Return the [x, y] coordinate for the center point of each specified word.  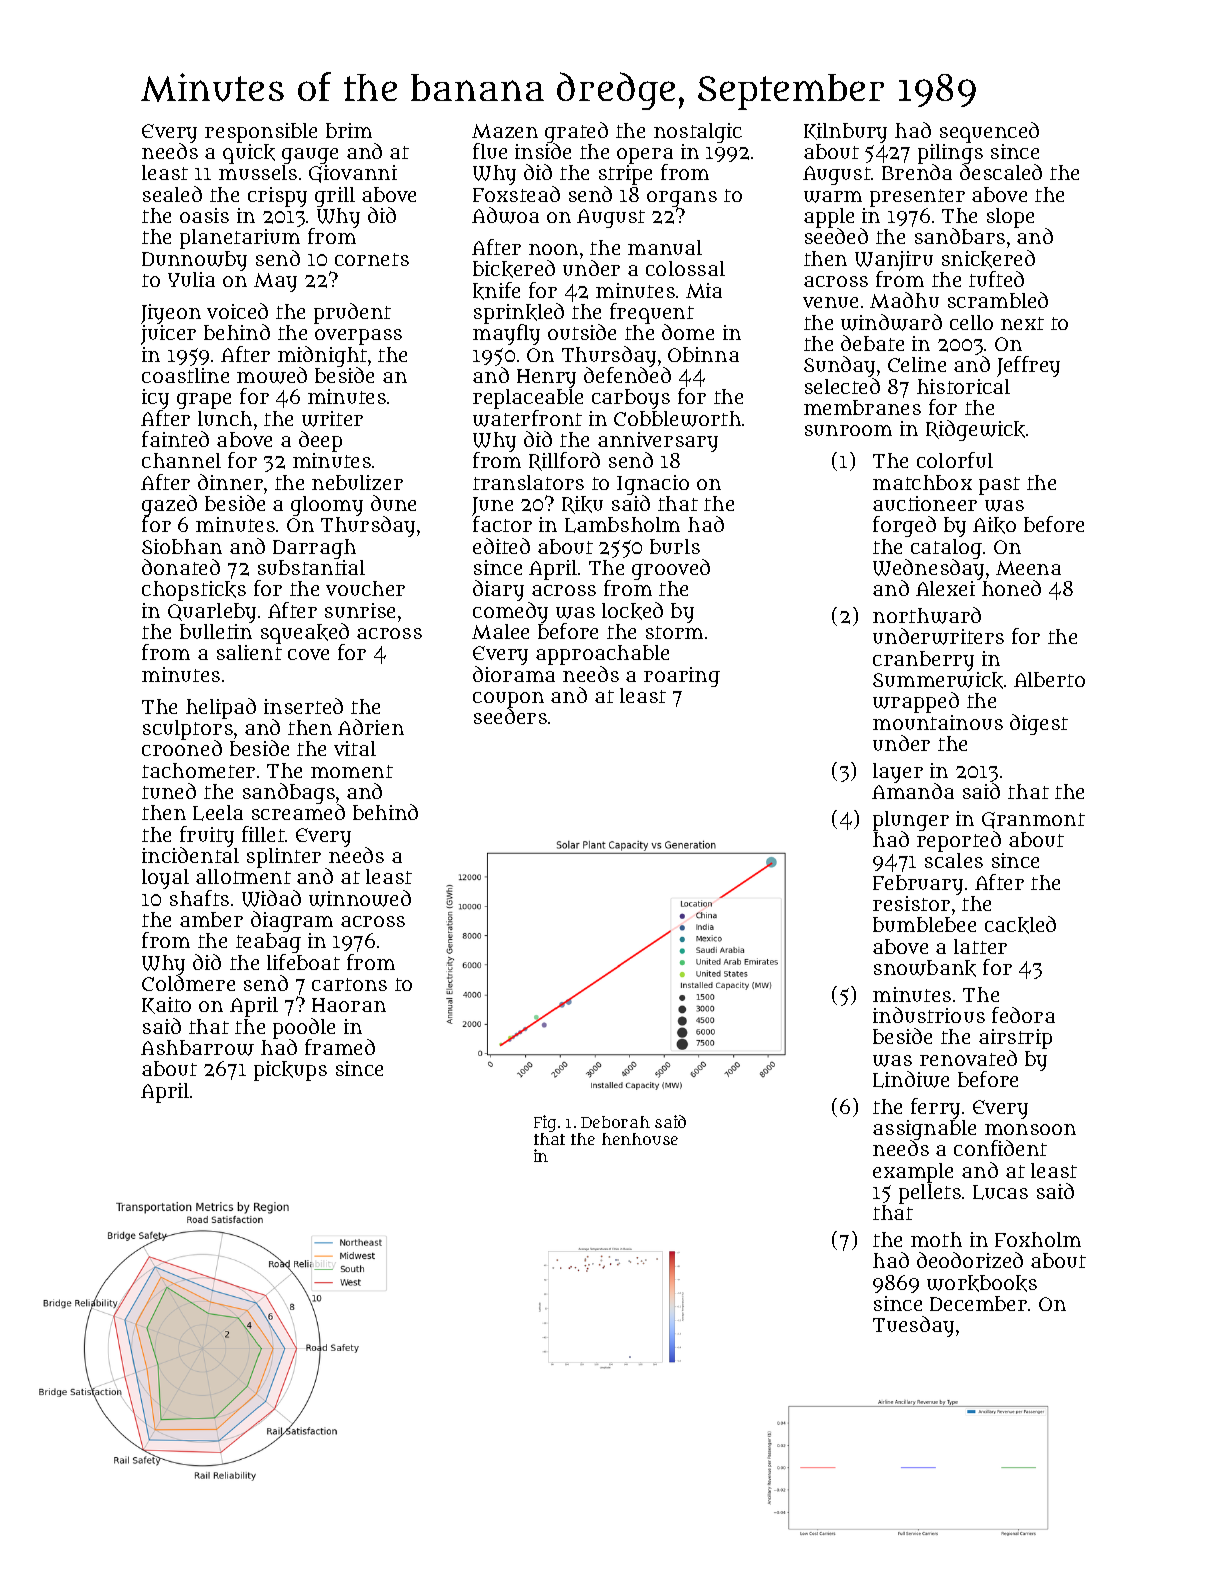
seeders [510, 716]
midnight [322, 356]
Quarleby [212, 613]
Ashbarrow [197, 1048]
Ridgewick [975, 430]
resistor [911, 903]
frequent [652, 314]
